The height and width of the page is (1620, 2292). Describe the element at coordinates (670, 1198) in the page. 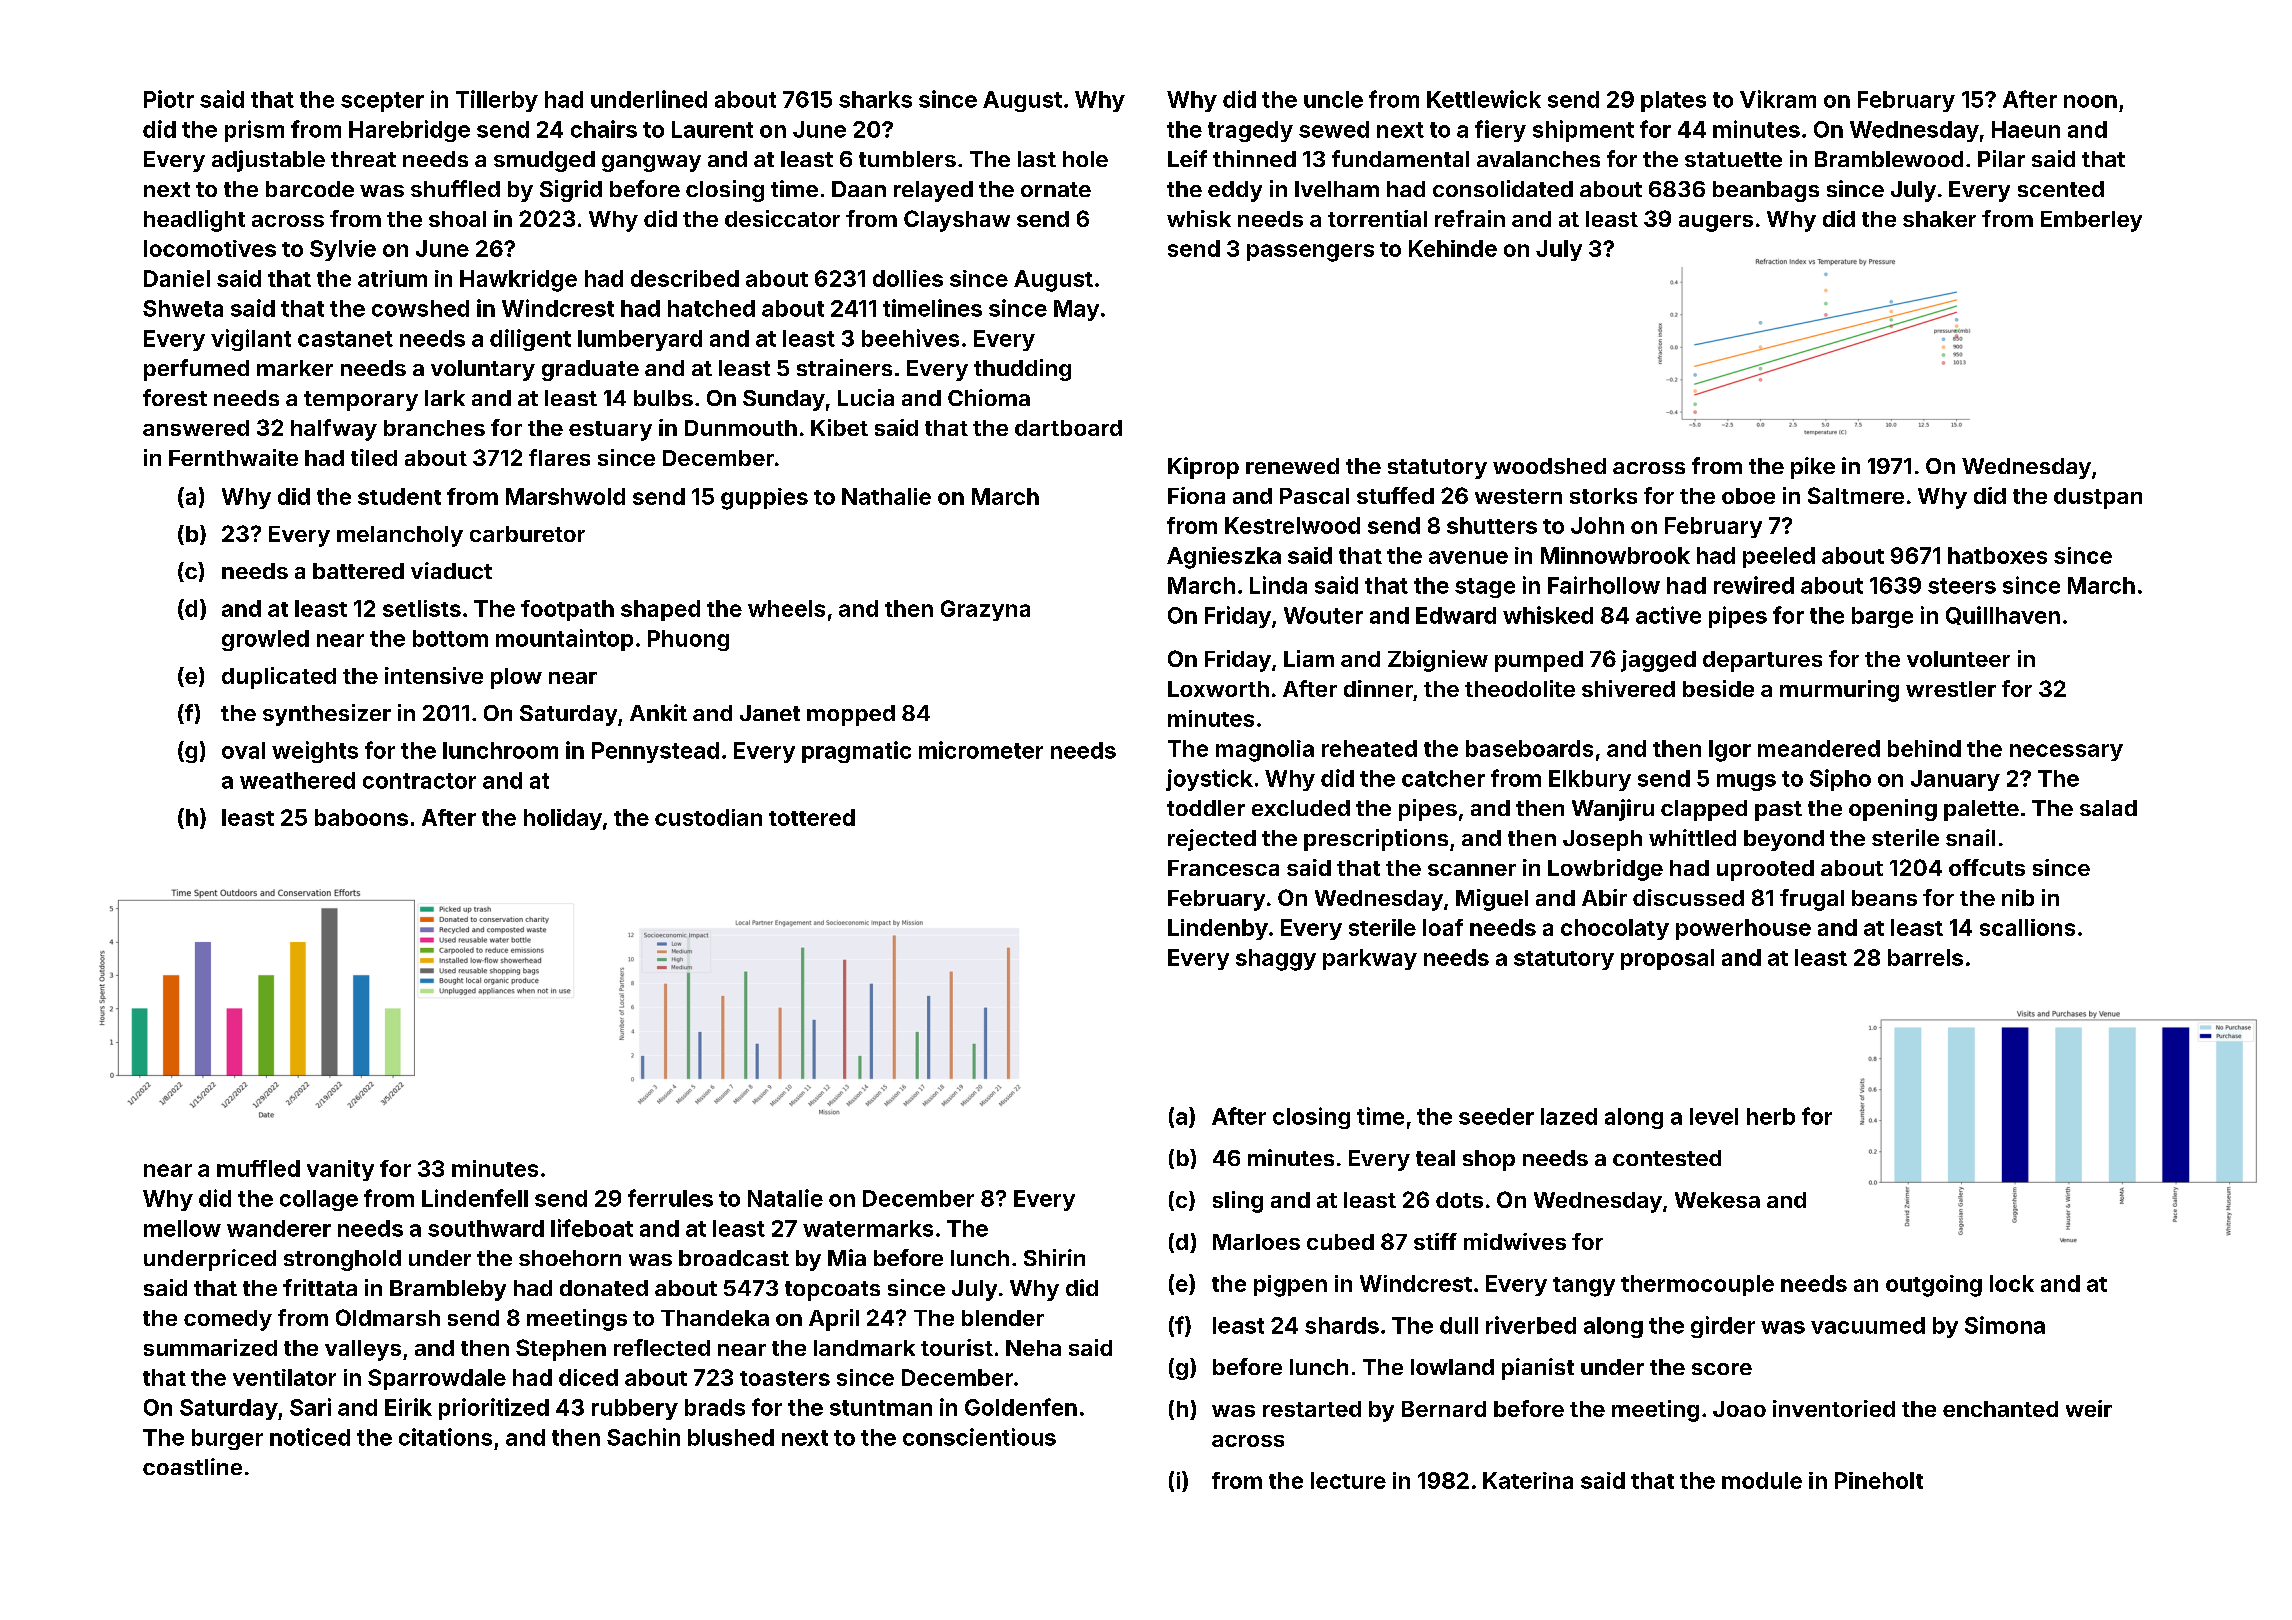

I see `ferrules` at that location.
